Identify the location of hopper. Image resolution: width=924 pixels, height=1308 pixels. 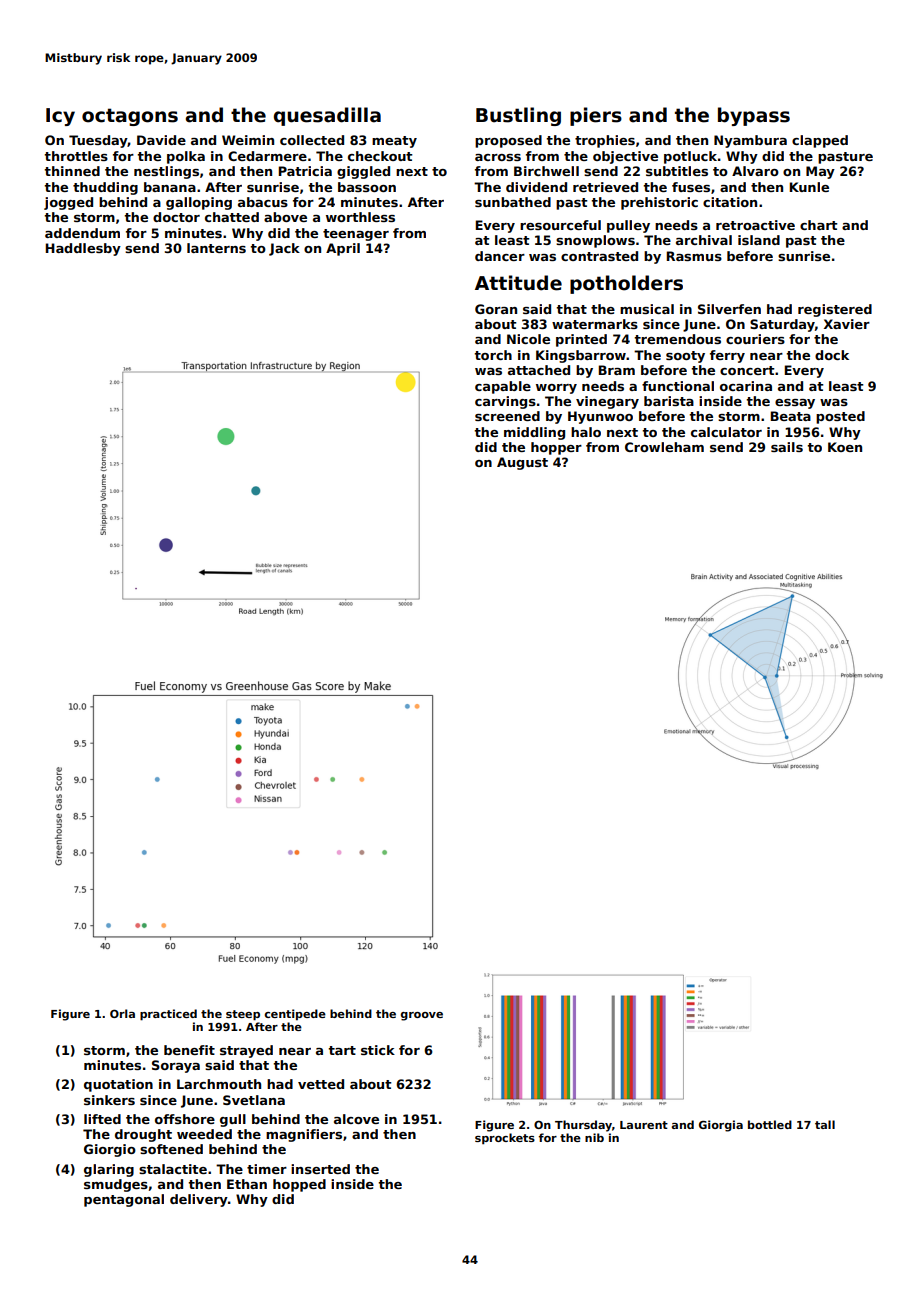
(556, 448).
